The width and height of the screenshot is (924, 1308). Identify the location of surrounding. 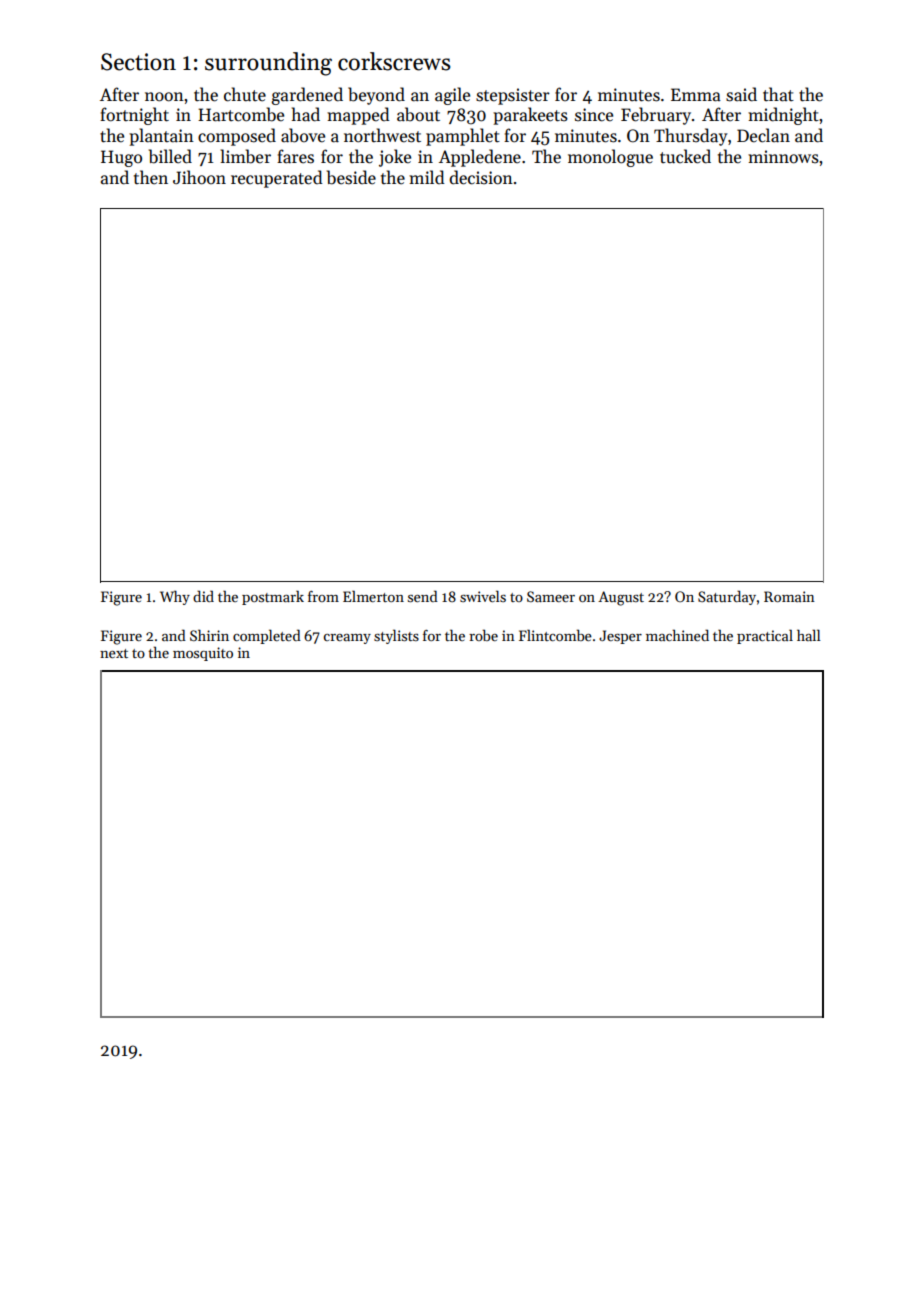
(268, 64).
